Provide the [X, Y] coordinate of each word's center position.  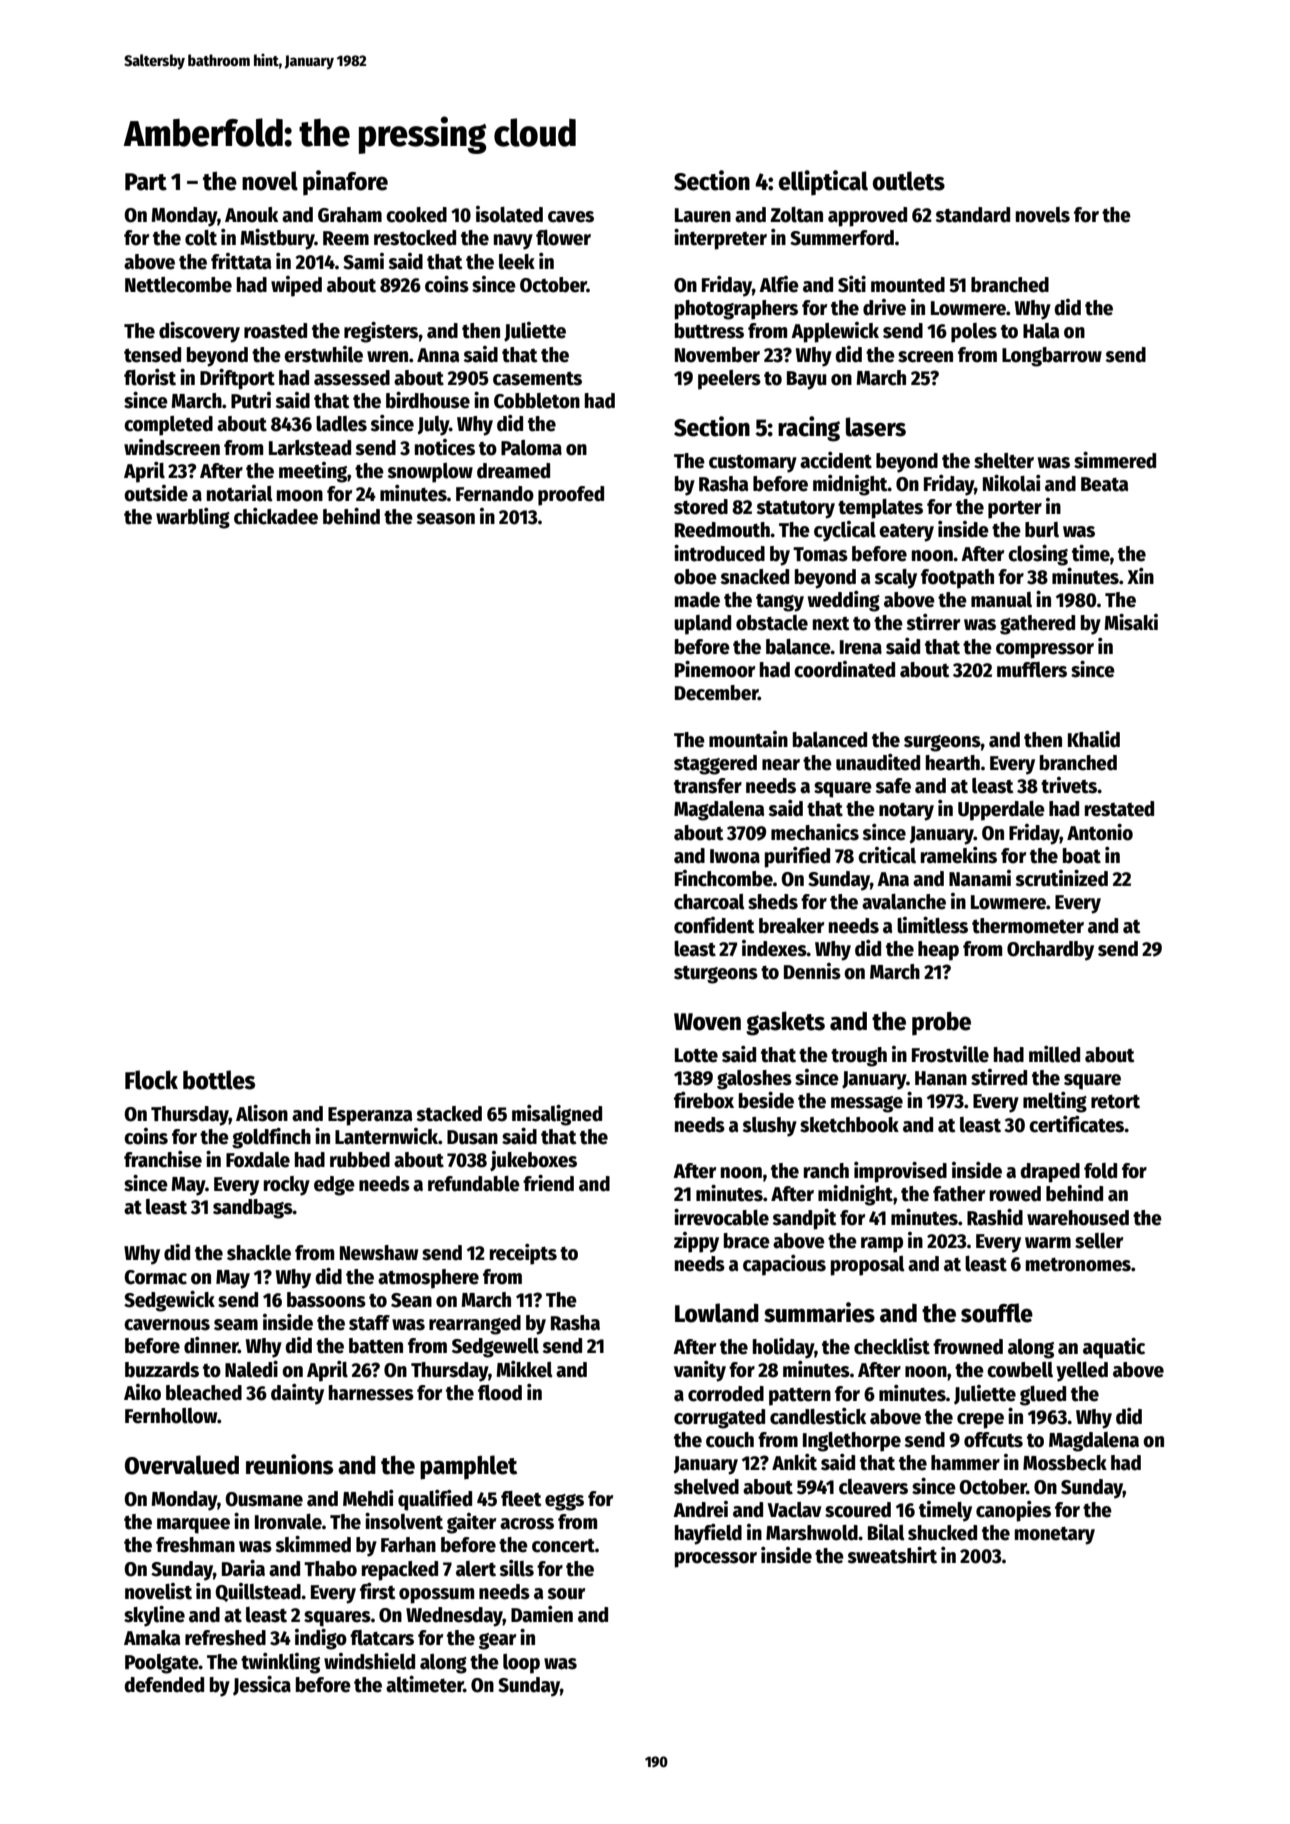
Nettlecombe [178, 285]
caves [571, 217]
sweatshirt [892, 1555]
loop [521, 1664]
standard [972, 215]
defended [164, 1685]
